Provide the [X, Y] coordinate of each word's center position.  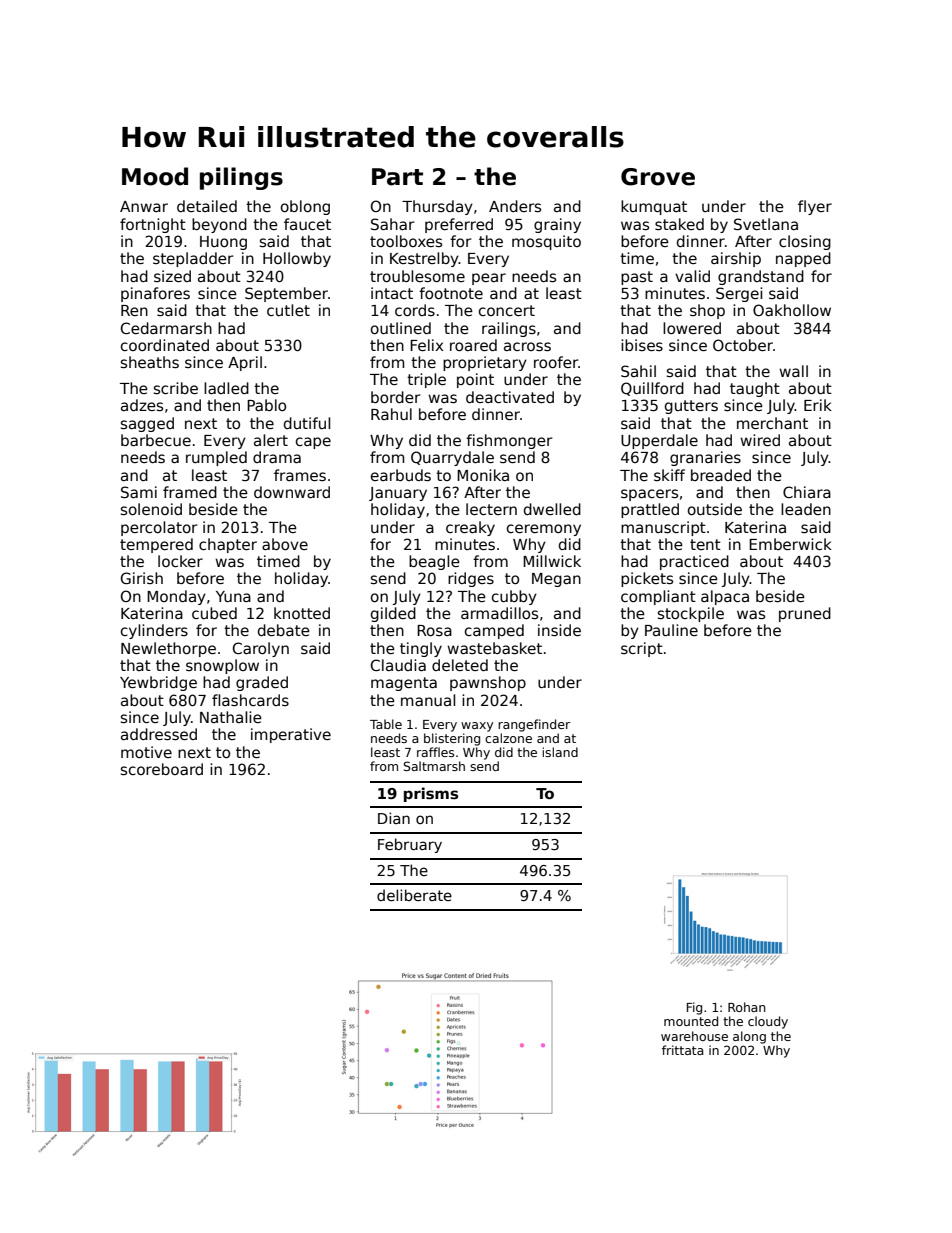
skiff [669, 475]
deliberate [414, 895]
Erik [818, 405]
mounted [691, 1021]
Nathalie [231, 717]
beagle [434, 562]
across [527, 346]
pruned [805, 614]
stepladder [193, 259]
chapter [228, 545]
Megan [556, 580]
